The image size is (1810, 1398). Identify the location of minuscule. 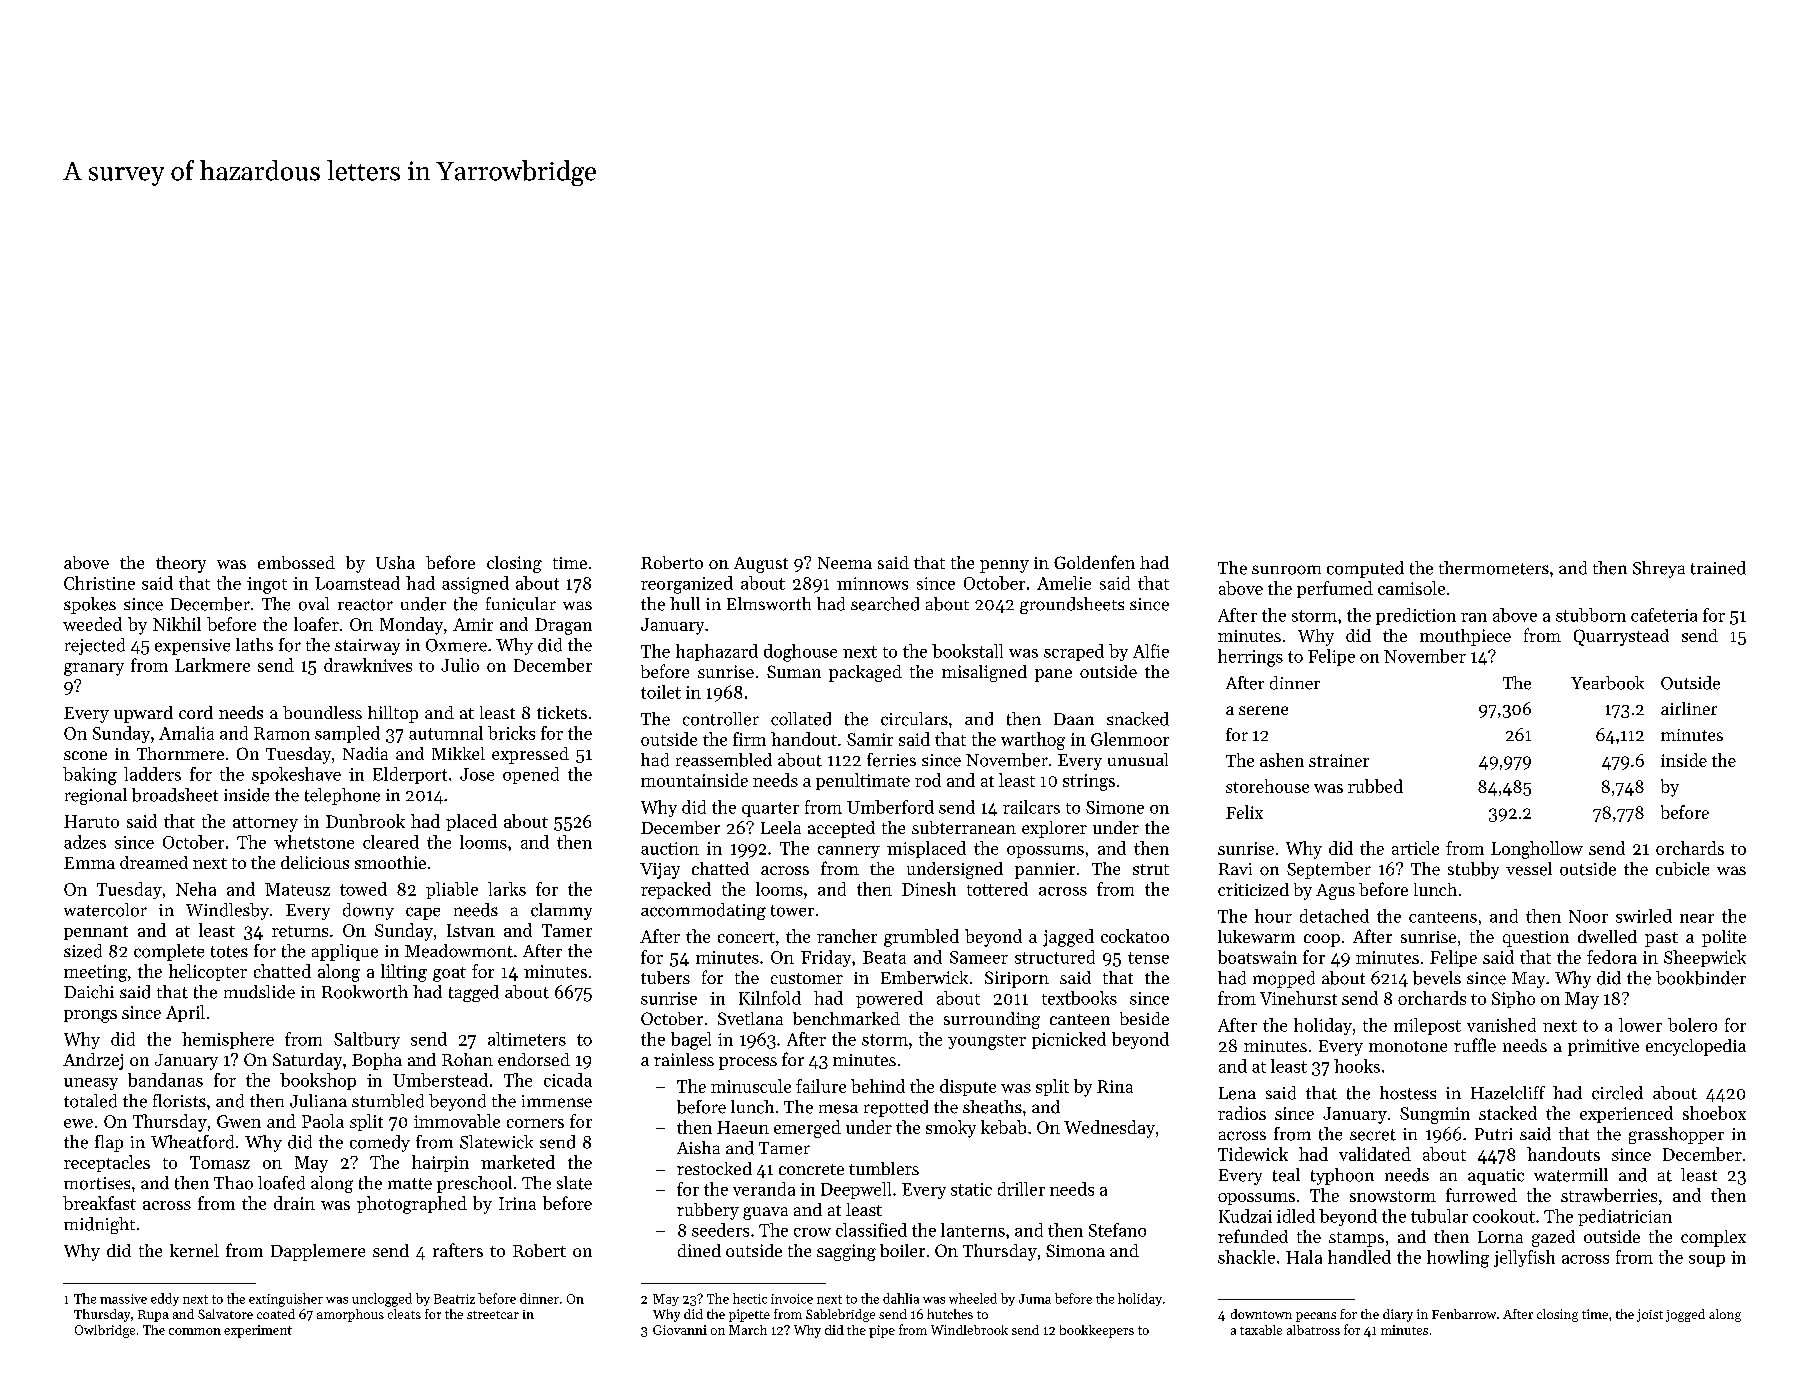
(751, 1086).
